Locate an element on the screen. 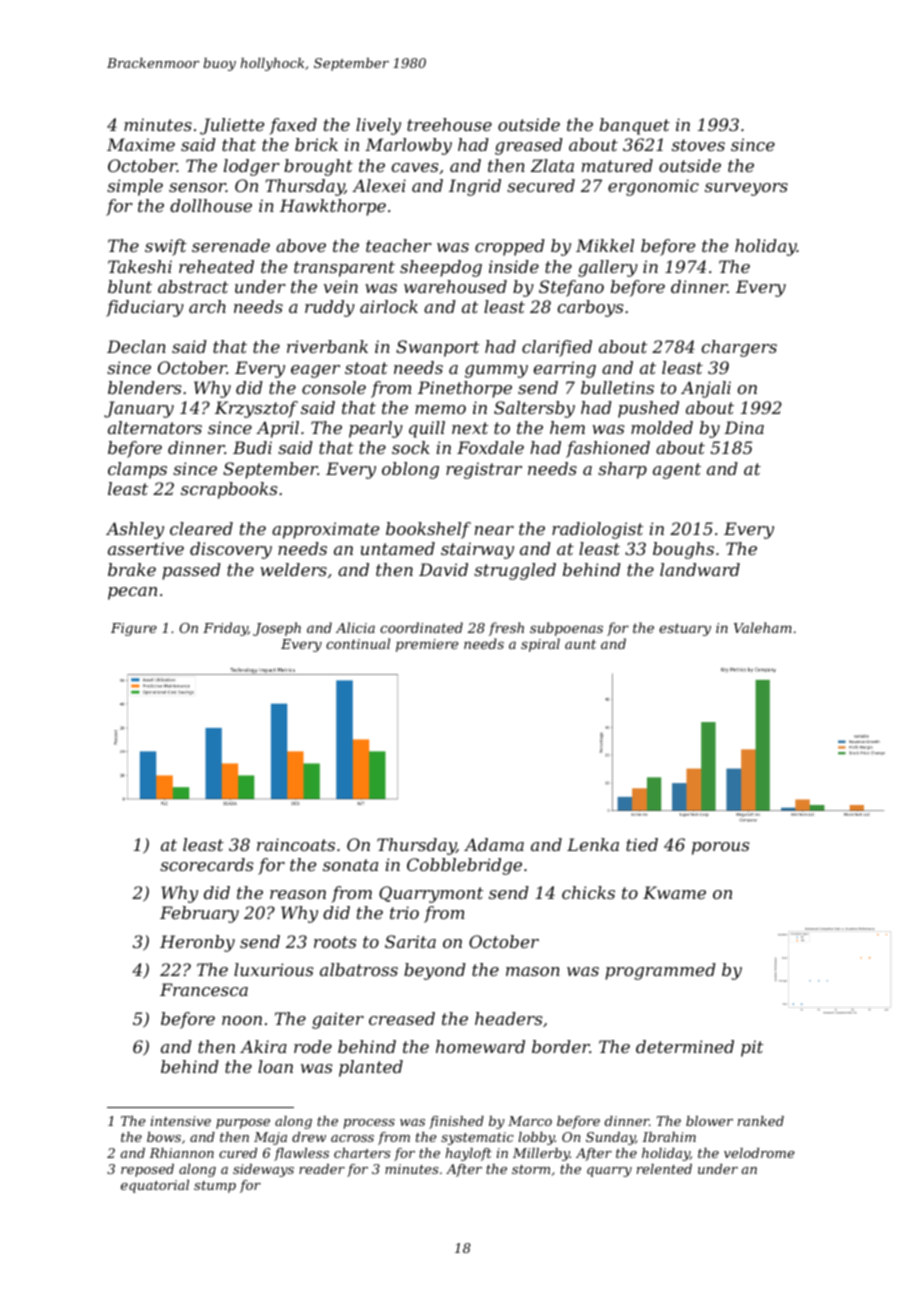 Image resolution: width=908 pixels, height=1316 pixels. fresh is located at coordinates (506, 629).
